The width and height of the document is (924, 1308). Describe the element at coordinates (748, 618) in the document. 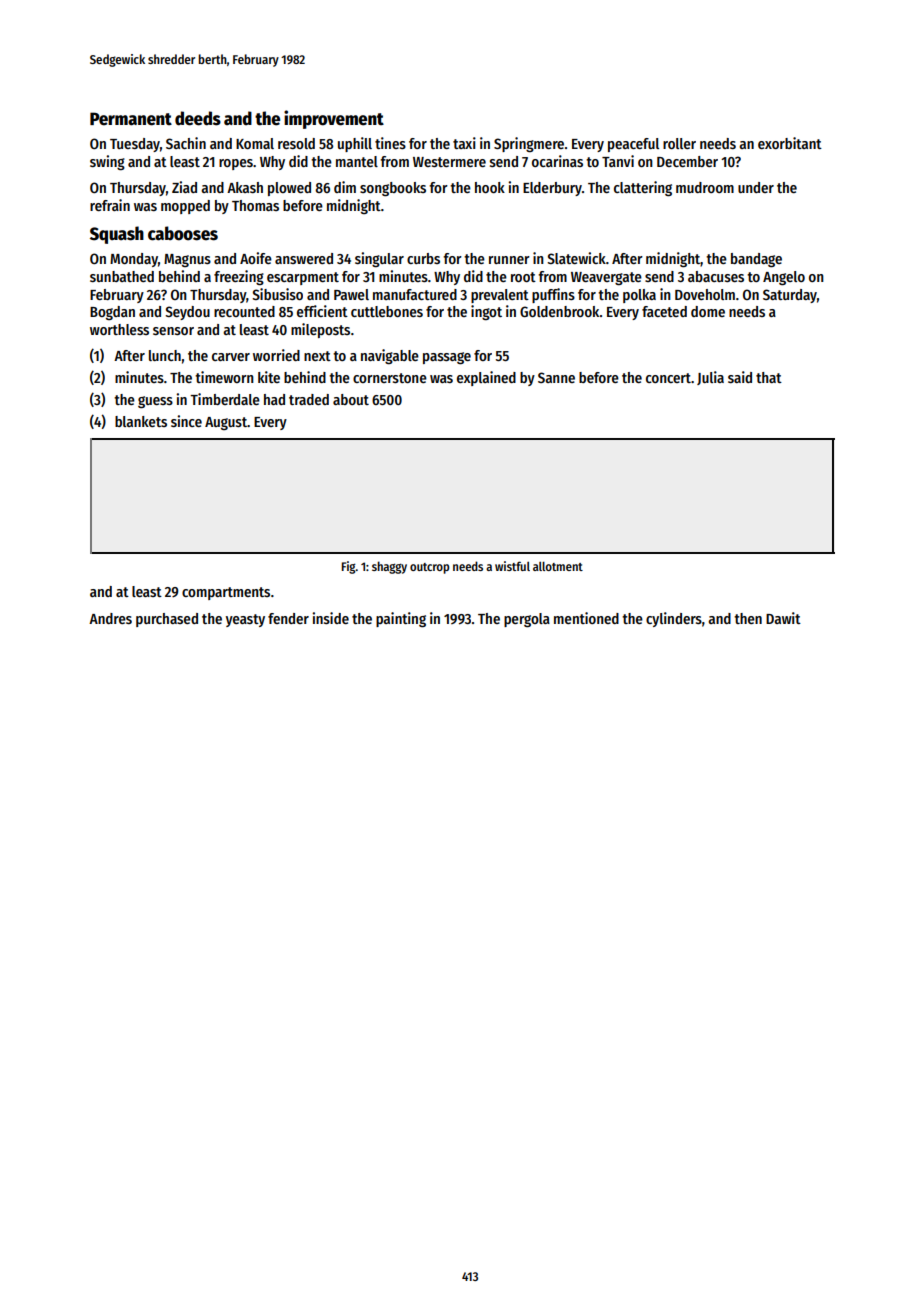

I see `then` at that location.
